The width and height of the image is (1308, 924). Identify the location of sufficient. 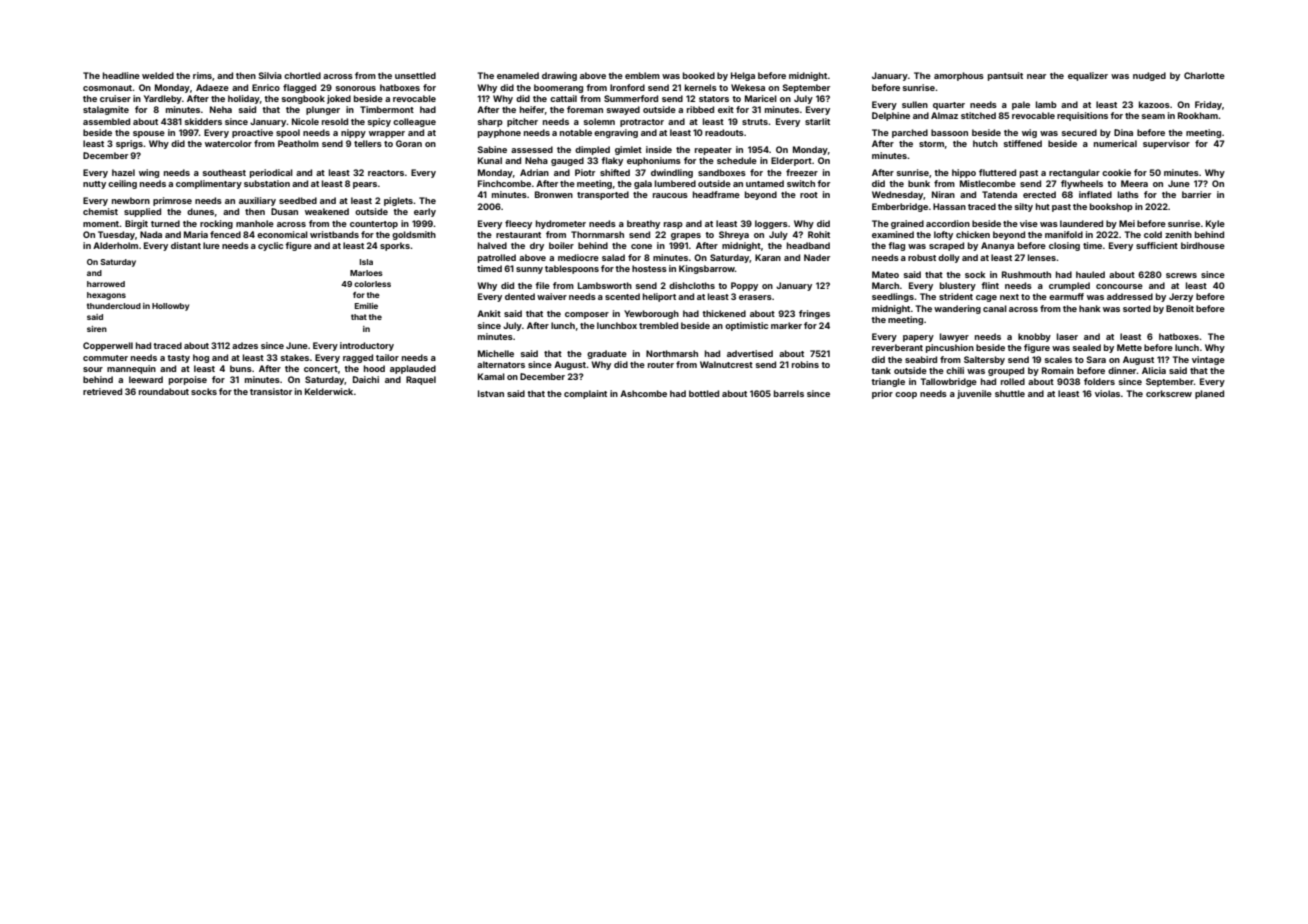
(1157, 245).
